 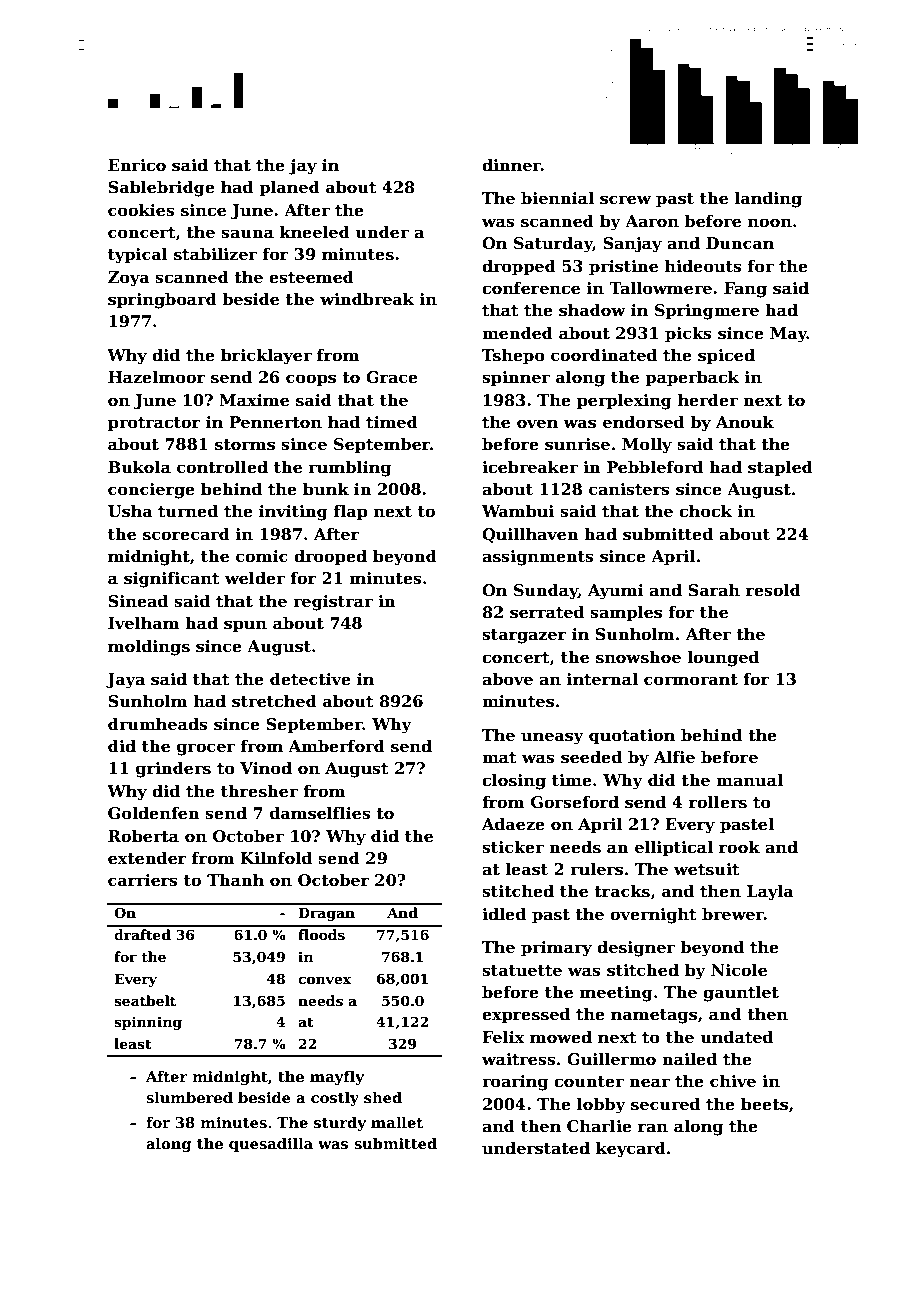 I want to click on sturdy, so click(x=340, y=1123).
